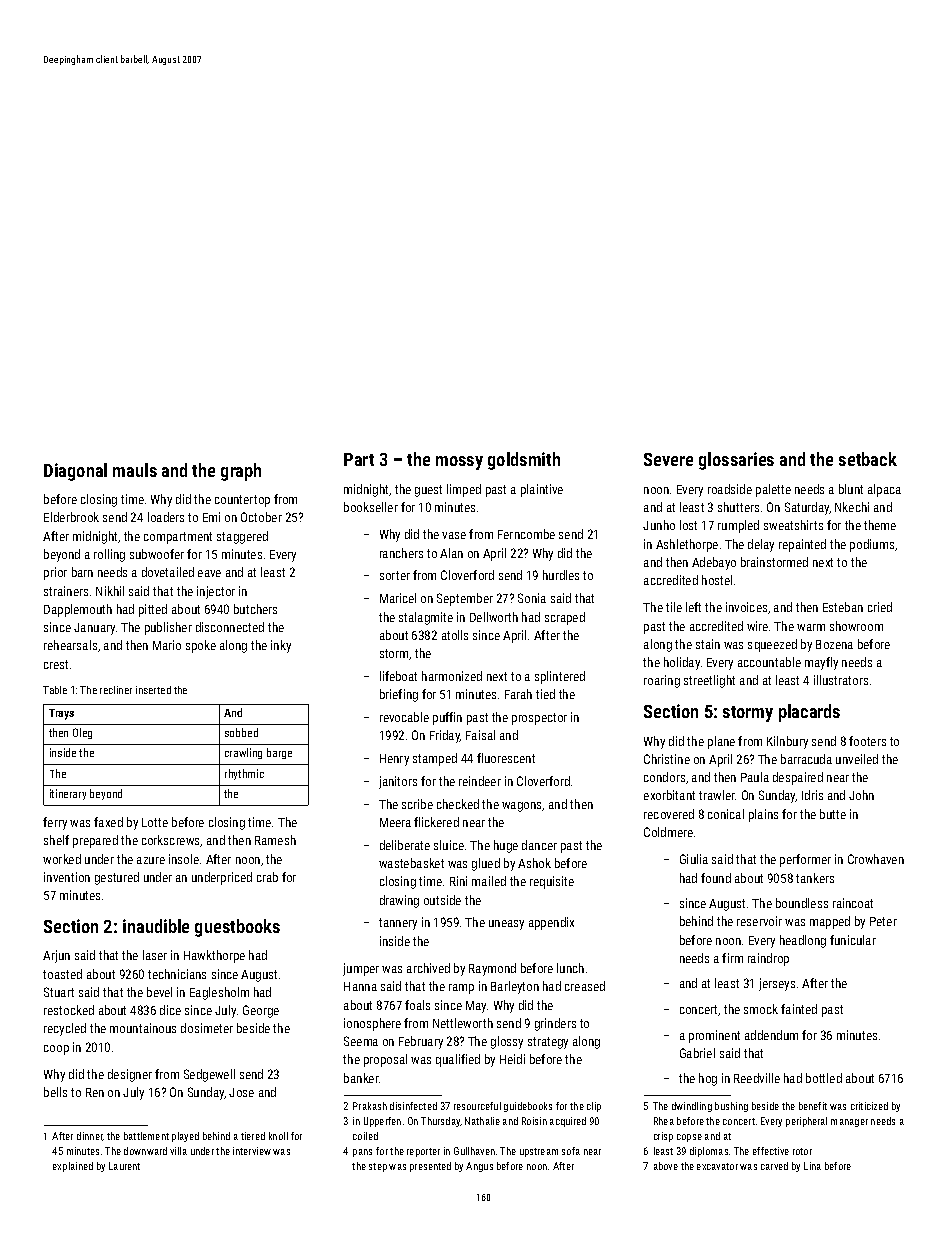 The width and height of the image is (952, 1233). I want to click on Stuart, so click(59, 992).
